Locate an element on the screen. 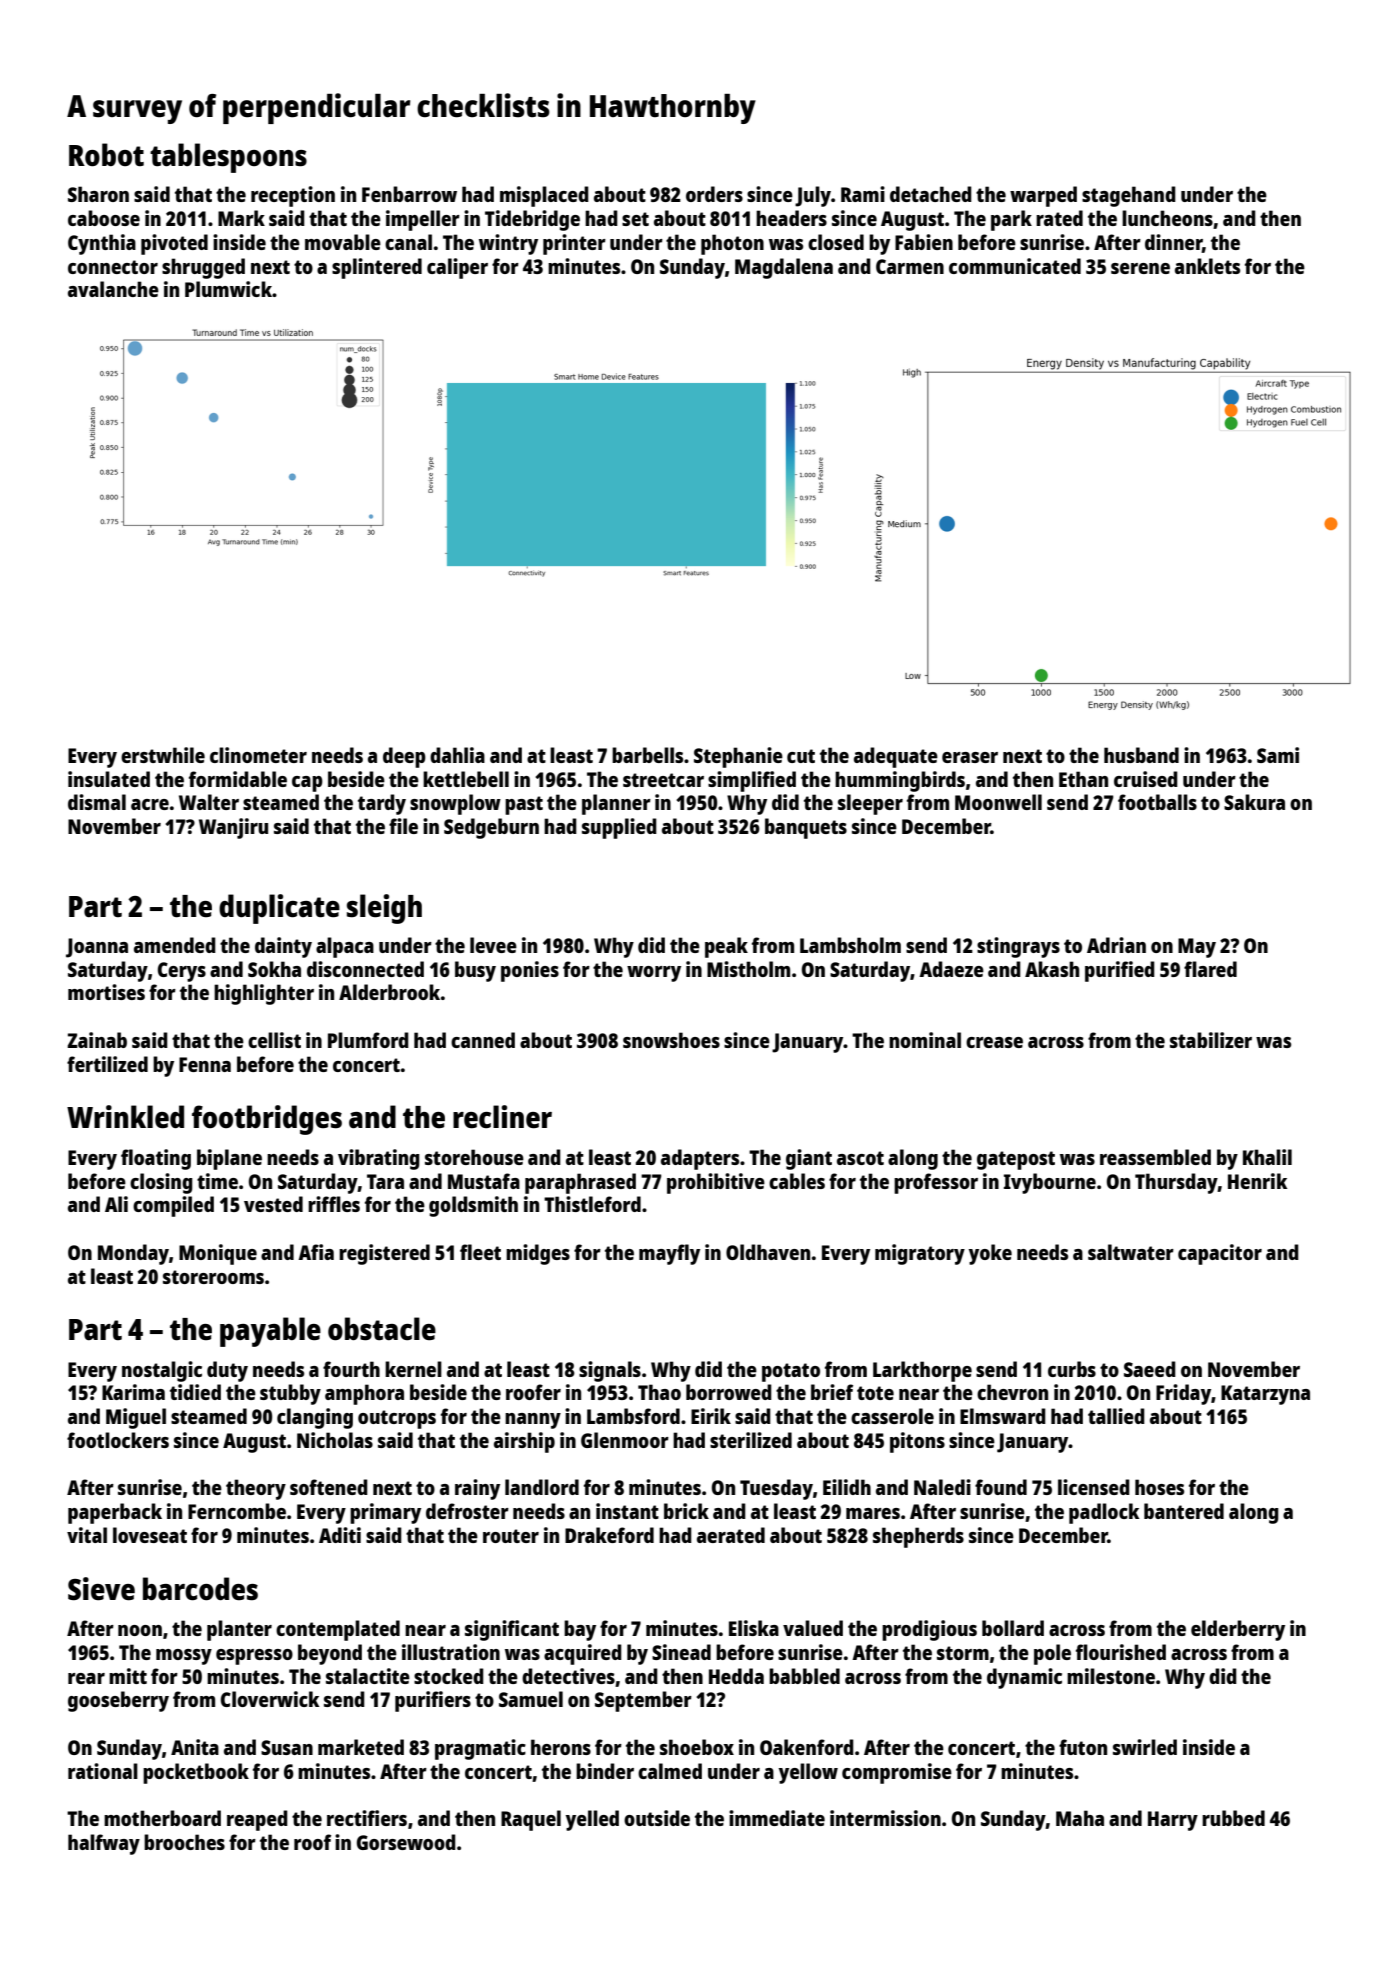  cables is located at coordinates (797, 1181).
